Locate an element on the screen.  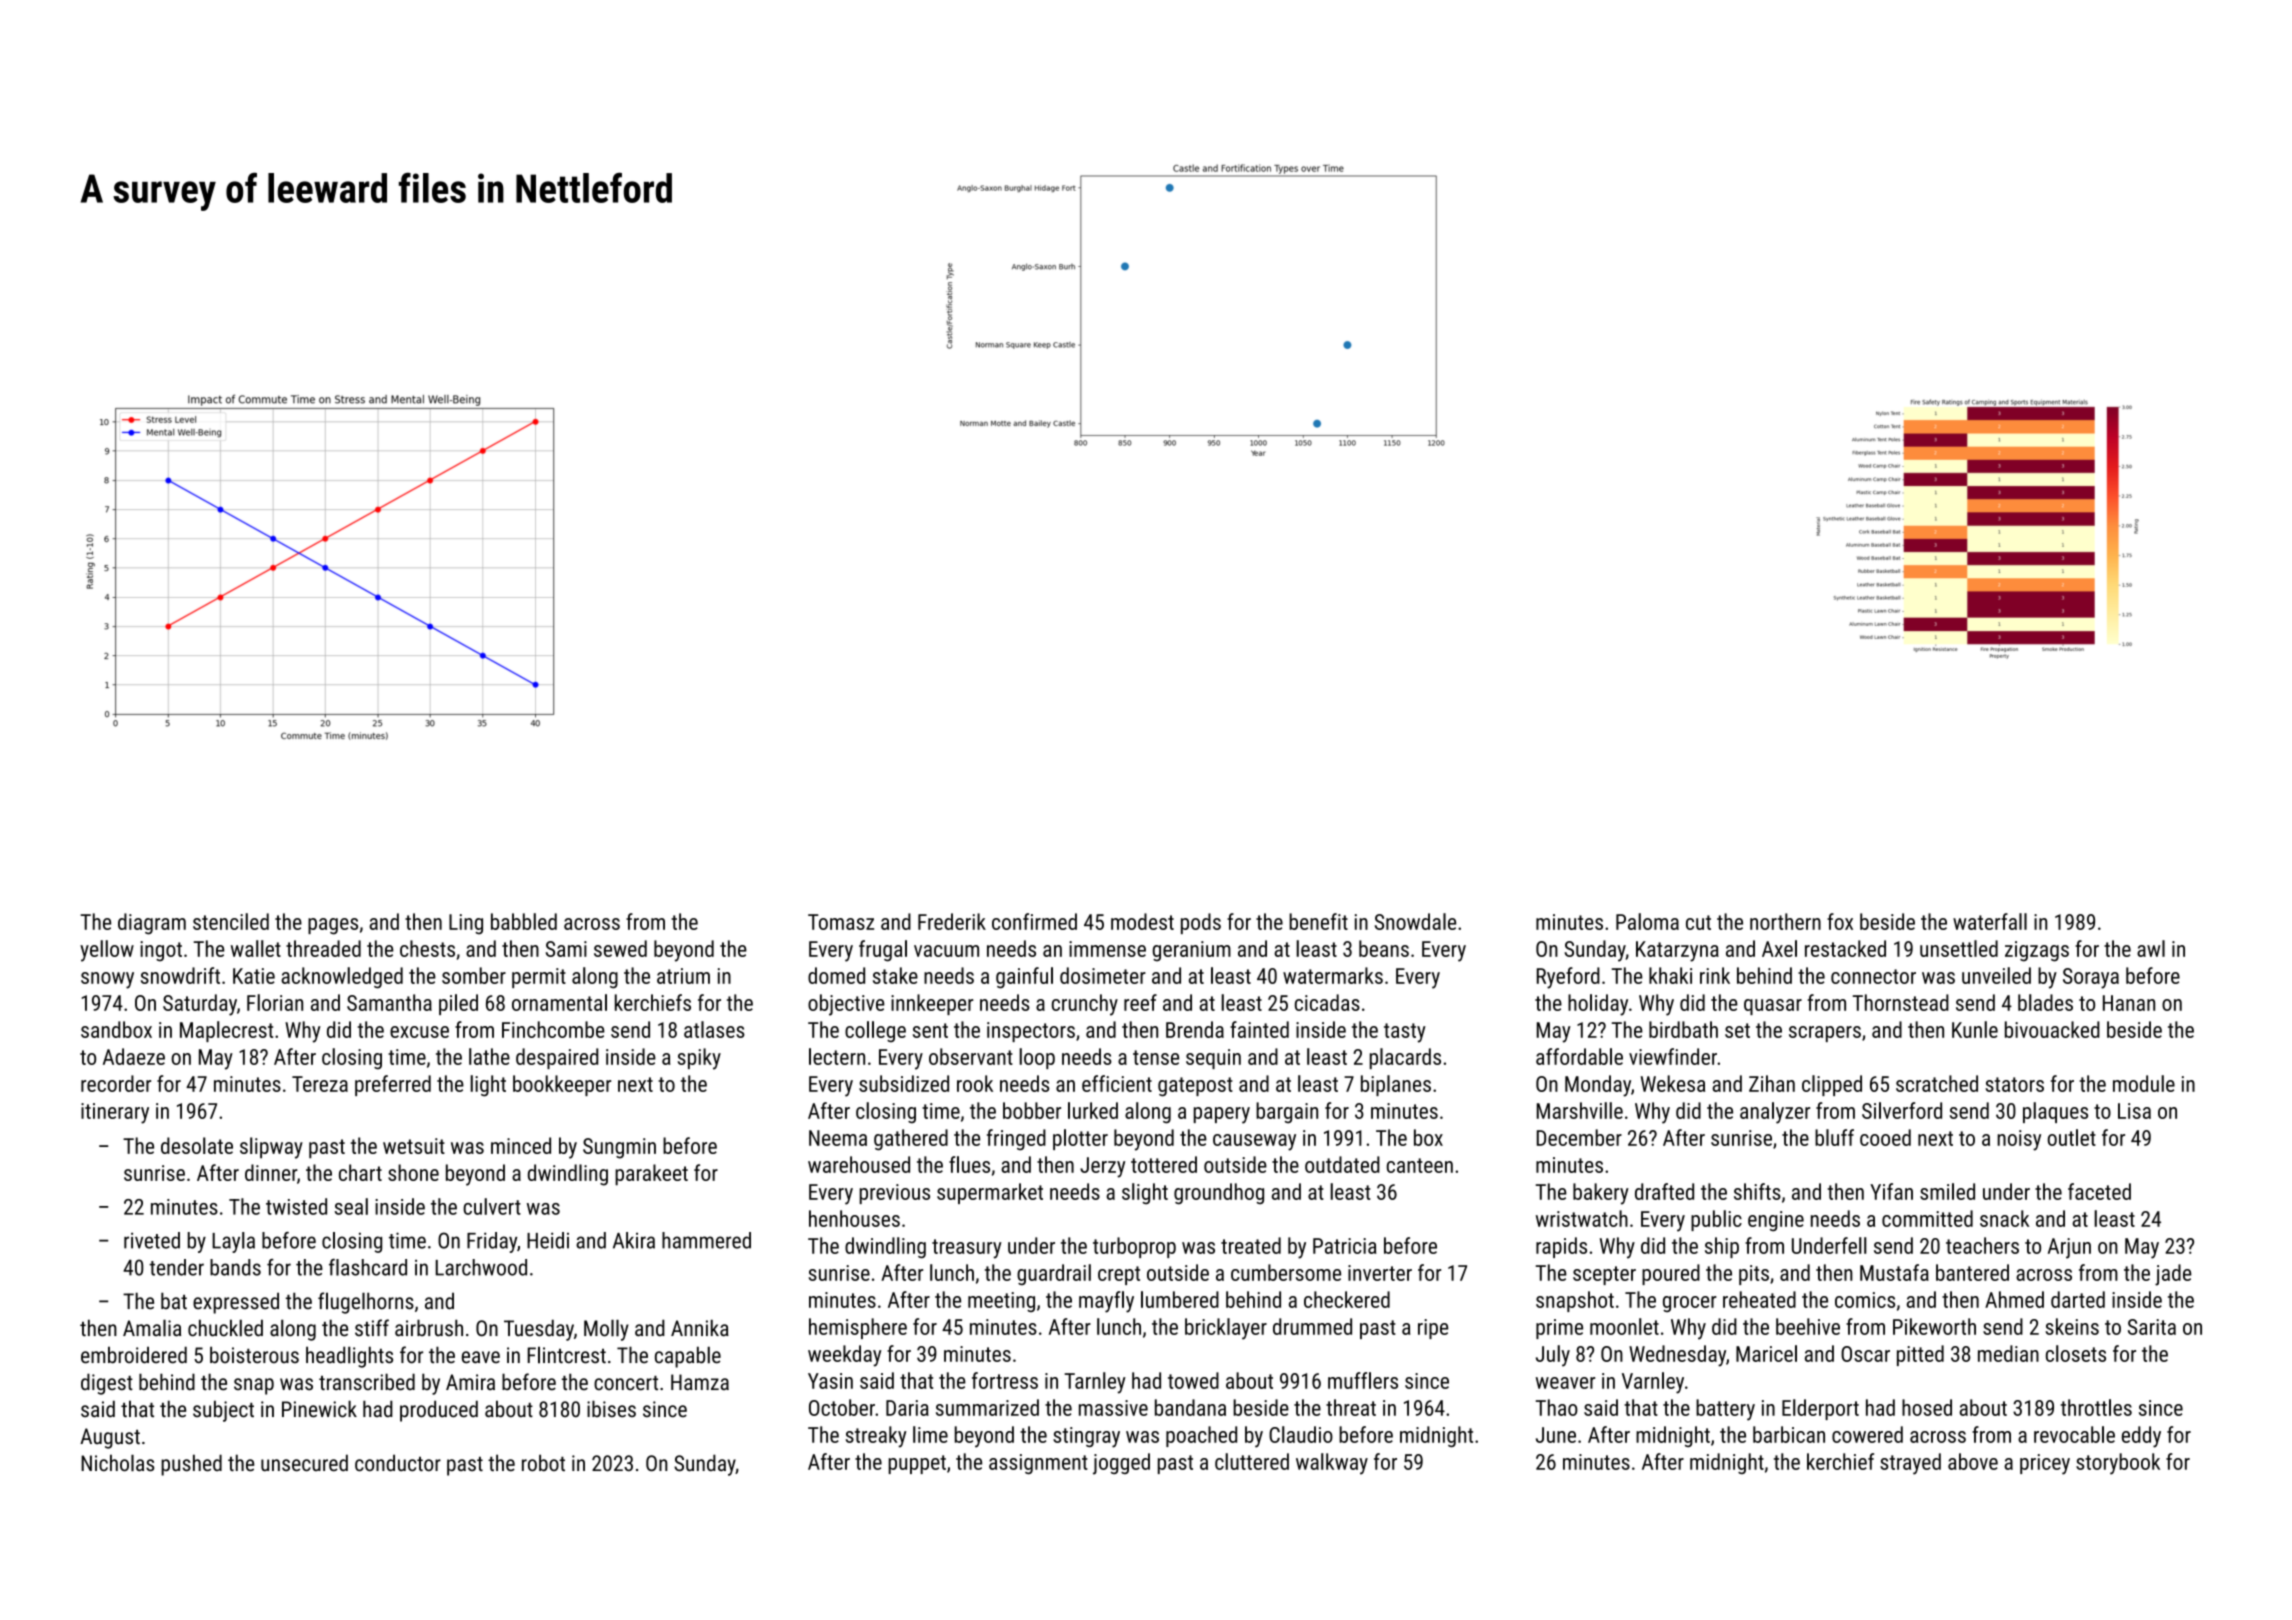
canteen is located at coordinates (1420, 1165).
